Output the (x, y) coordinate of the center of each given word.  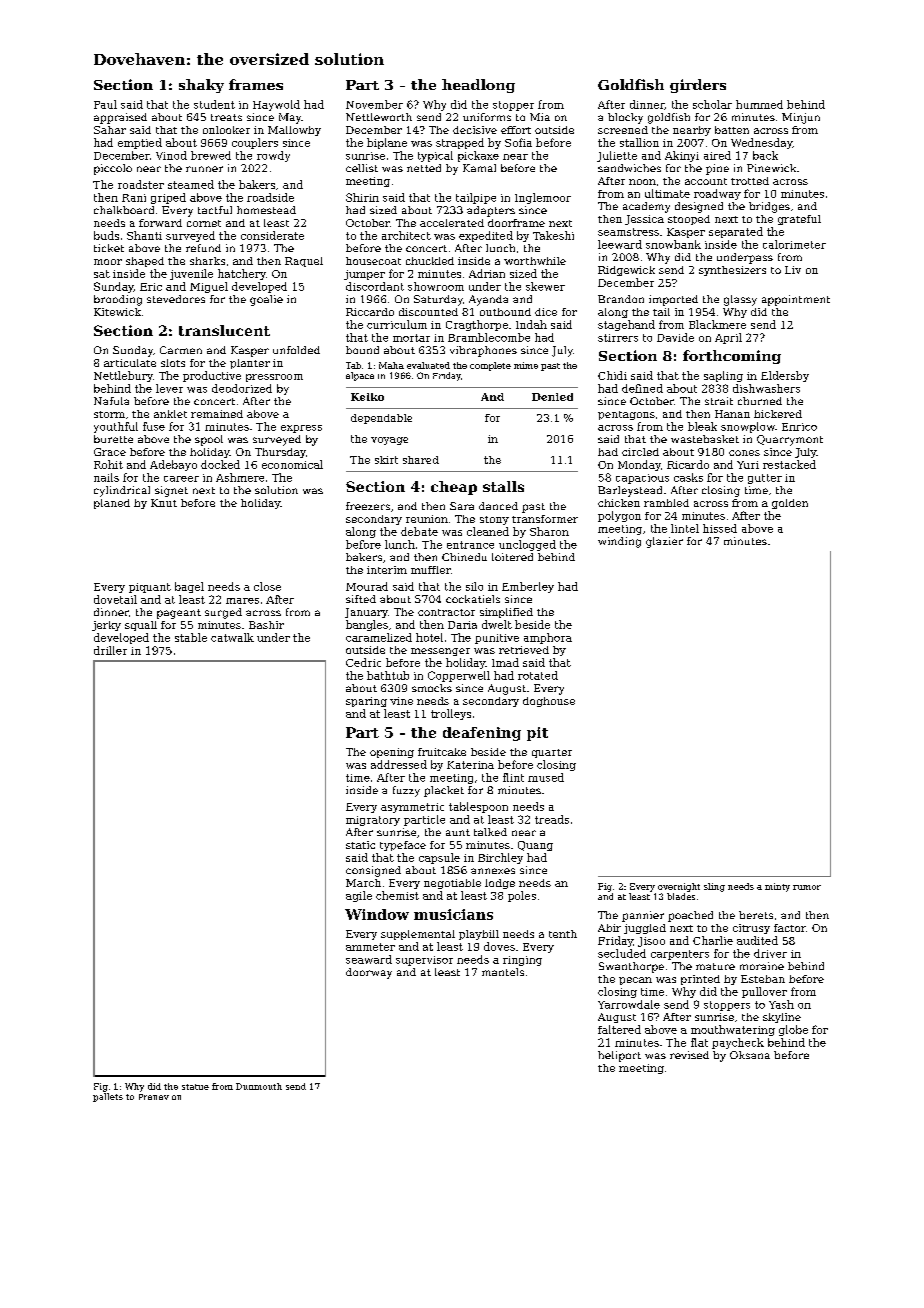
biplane (387, 143)
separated (736, 232)
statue (195, 1087)
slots (173, 363)
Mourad (367, 586)
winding (619, 542)
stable (191, 637)
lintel (685, 528)
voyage (389, 441)
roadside (270, 197)
